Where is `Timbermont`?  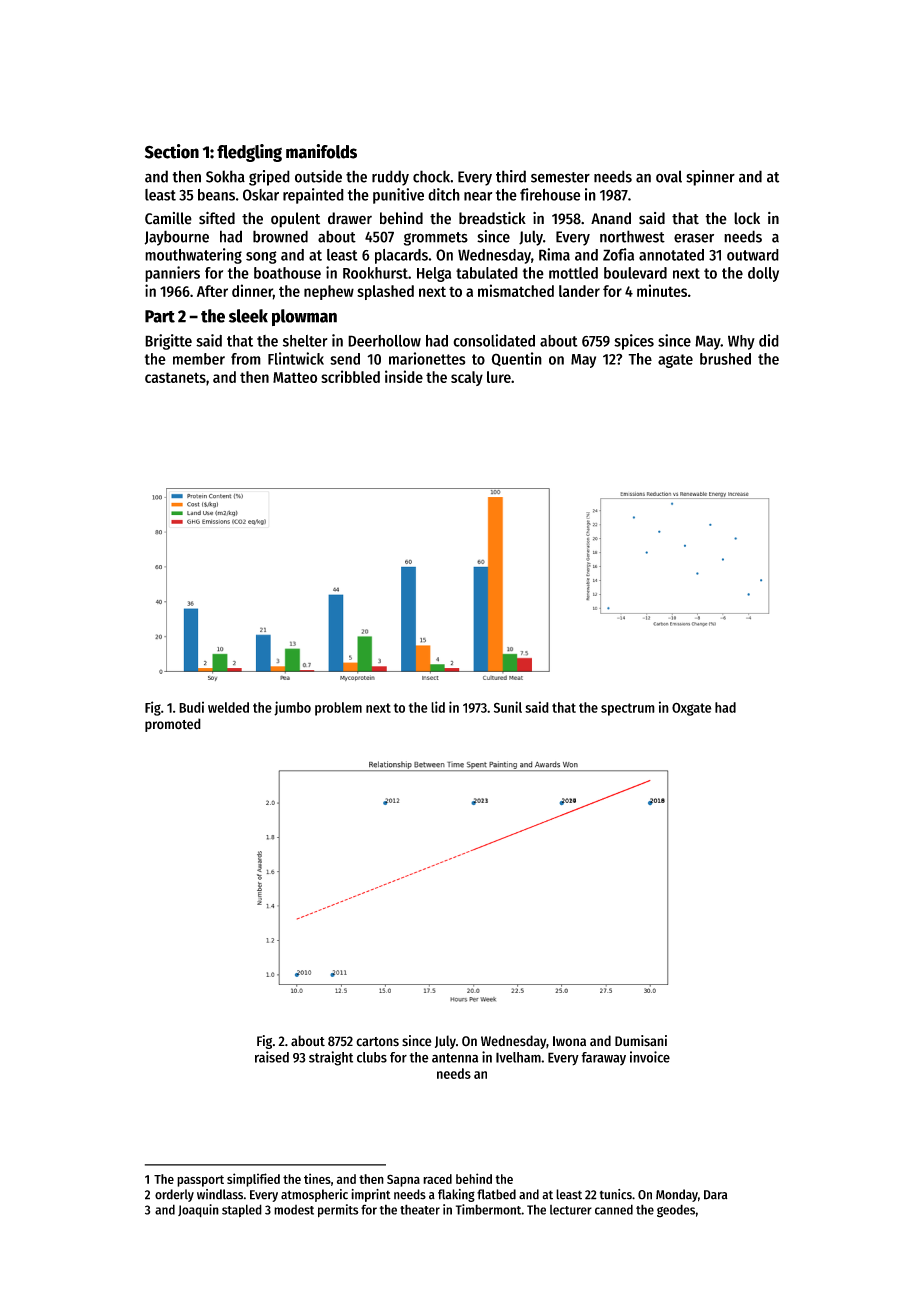
Timbermont is located at coordinates (488, 1209).
